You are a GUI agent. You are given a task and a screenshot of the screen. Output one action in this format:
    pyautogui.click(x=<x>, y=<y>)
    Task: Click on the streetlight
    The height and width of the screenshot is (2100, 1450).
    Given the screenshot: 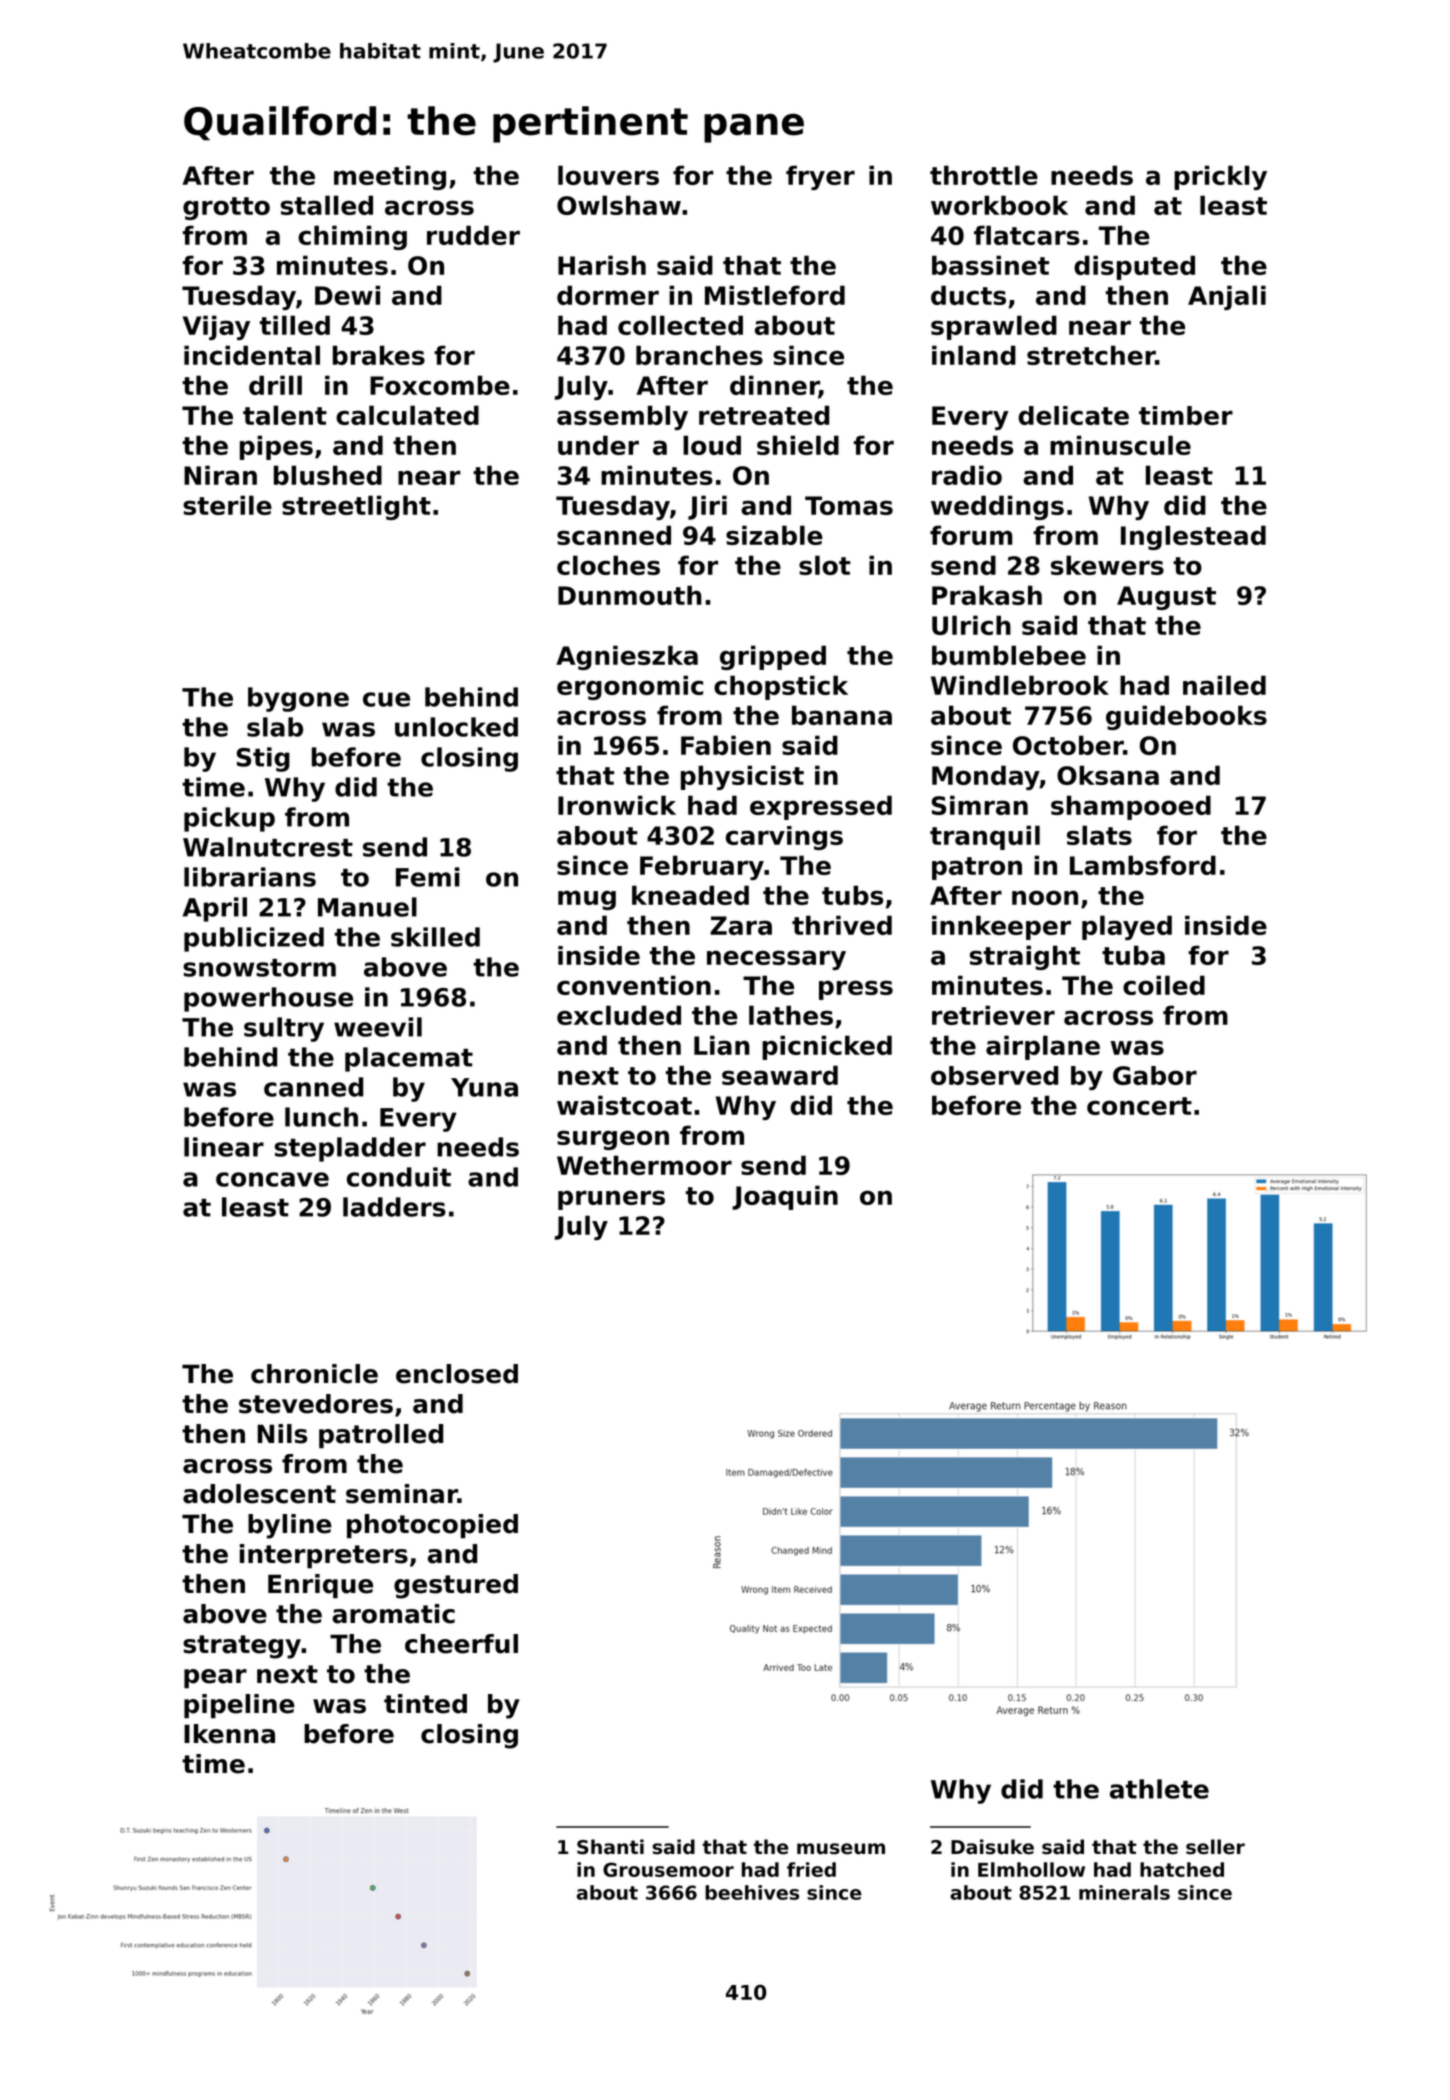 What is the action you would take?
    pyautogui.click(x=356, y=507)
